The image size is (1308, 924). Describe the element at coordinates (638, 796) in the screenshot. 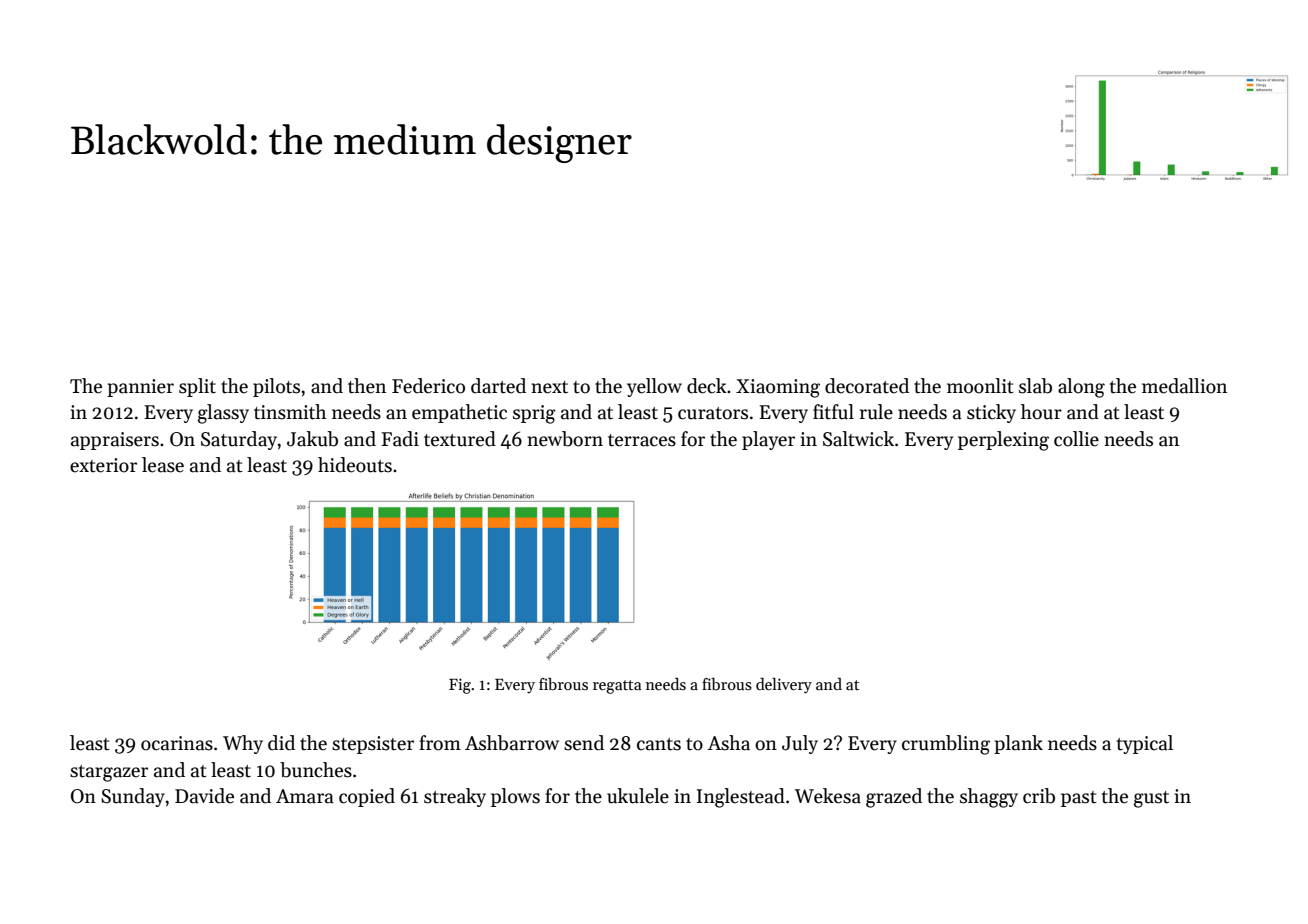

I see `ukulele` at that location.
